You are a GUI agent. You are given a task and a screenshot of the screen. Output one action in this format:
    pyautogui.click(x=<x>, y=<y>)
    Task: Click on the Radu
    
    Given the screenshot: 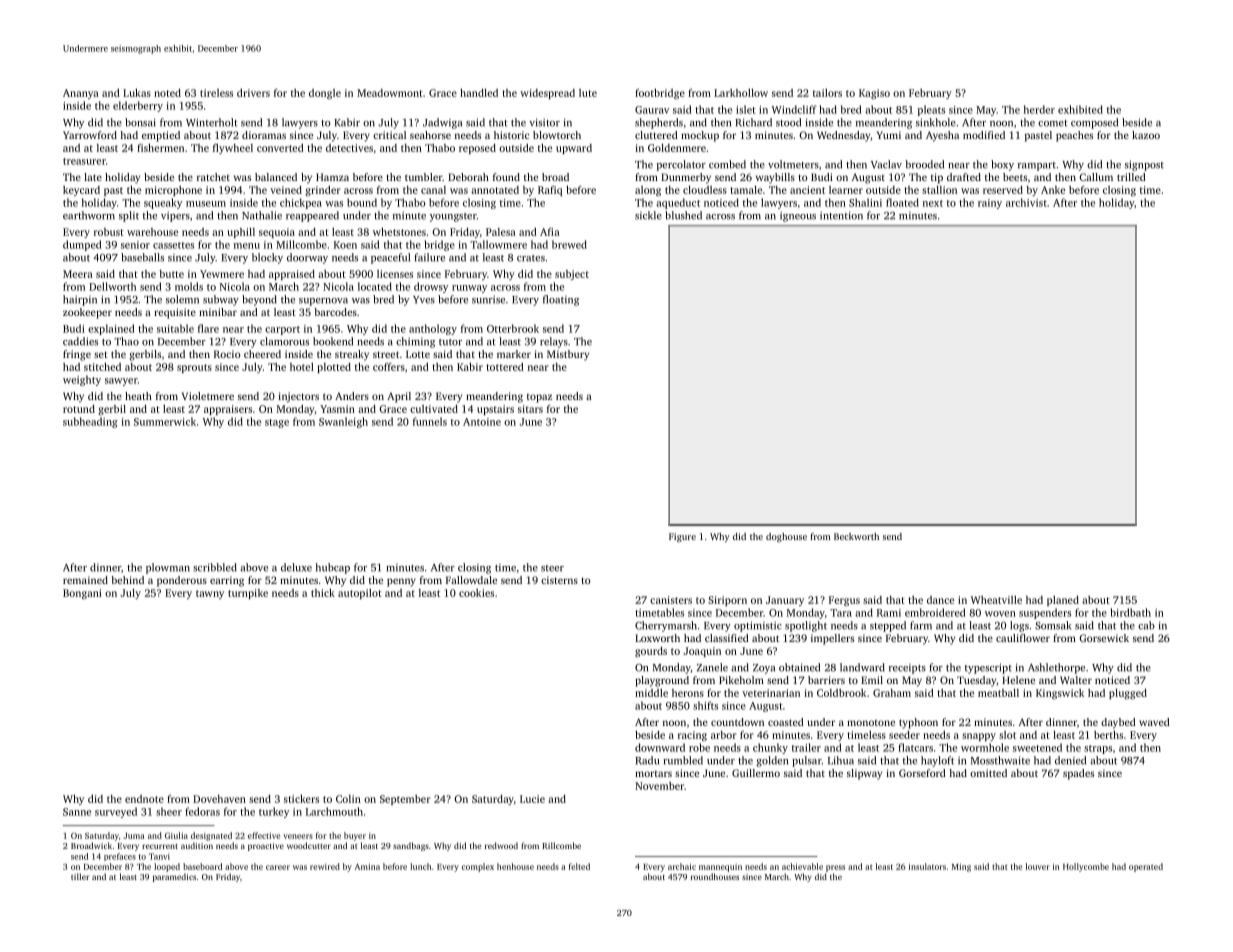 What is the action you would take?
    pyautogui.click(x=647, y=760)
